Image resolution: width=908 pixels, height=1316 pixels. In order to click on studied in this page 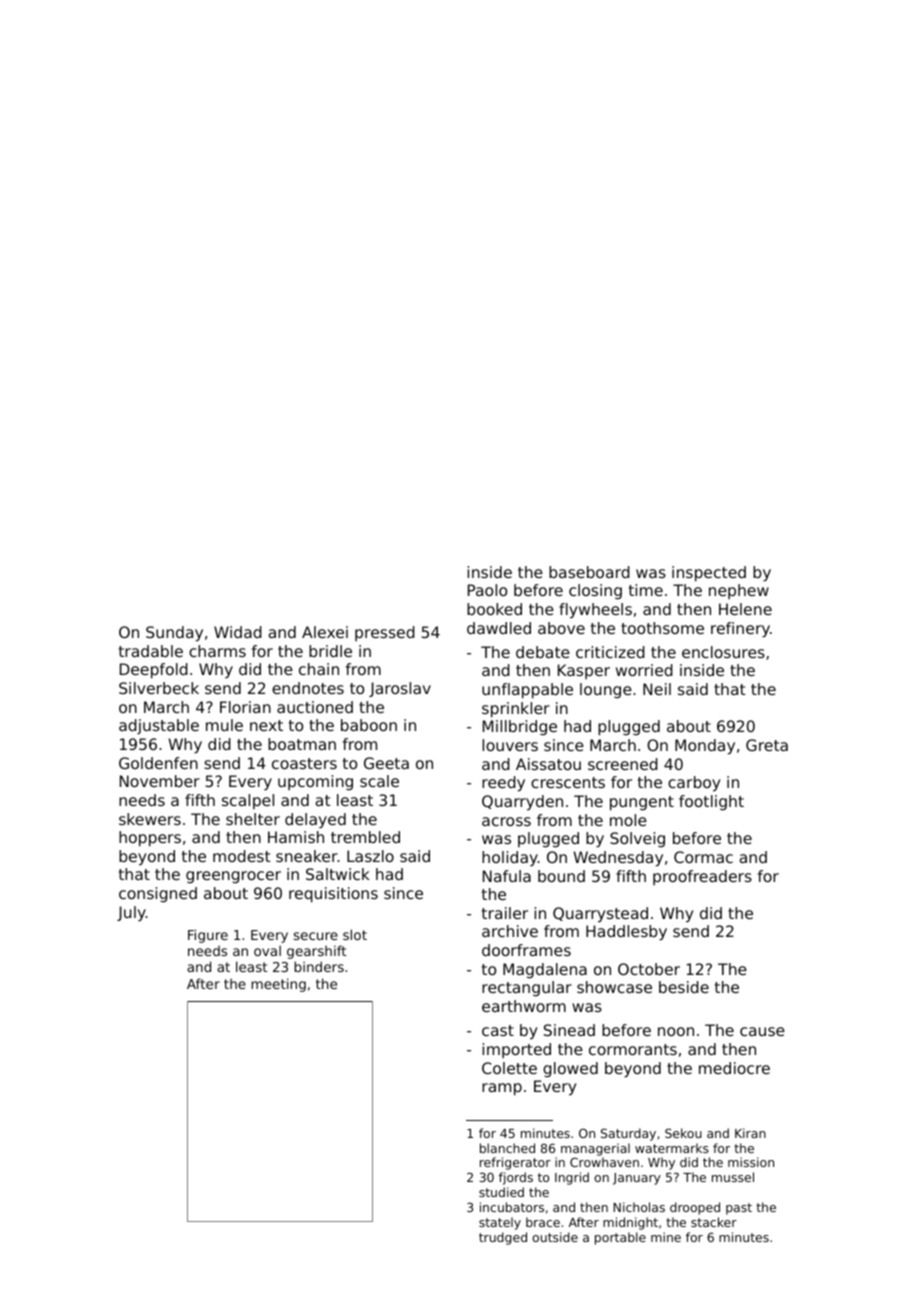, I will do `click(501, 1192)`.
